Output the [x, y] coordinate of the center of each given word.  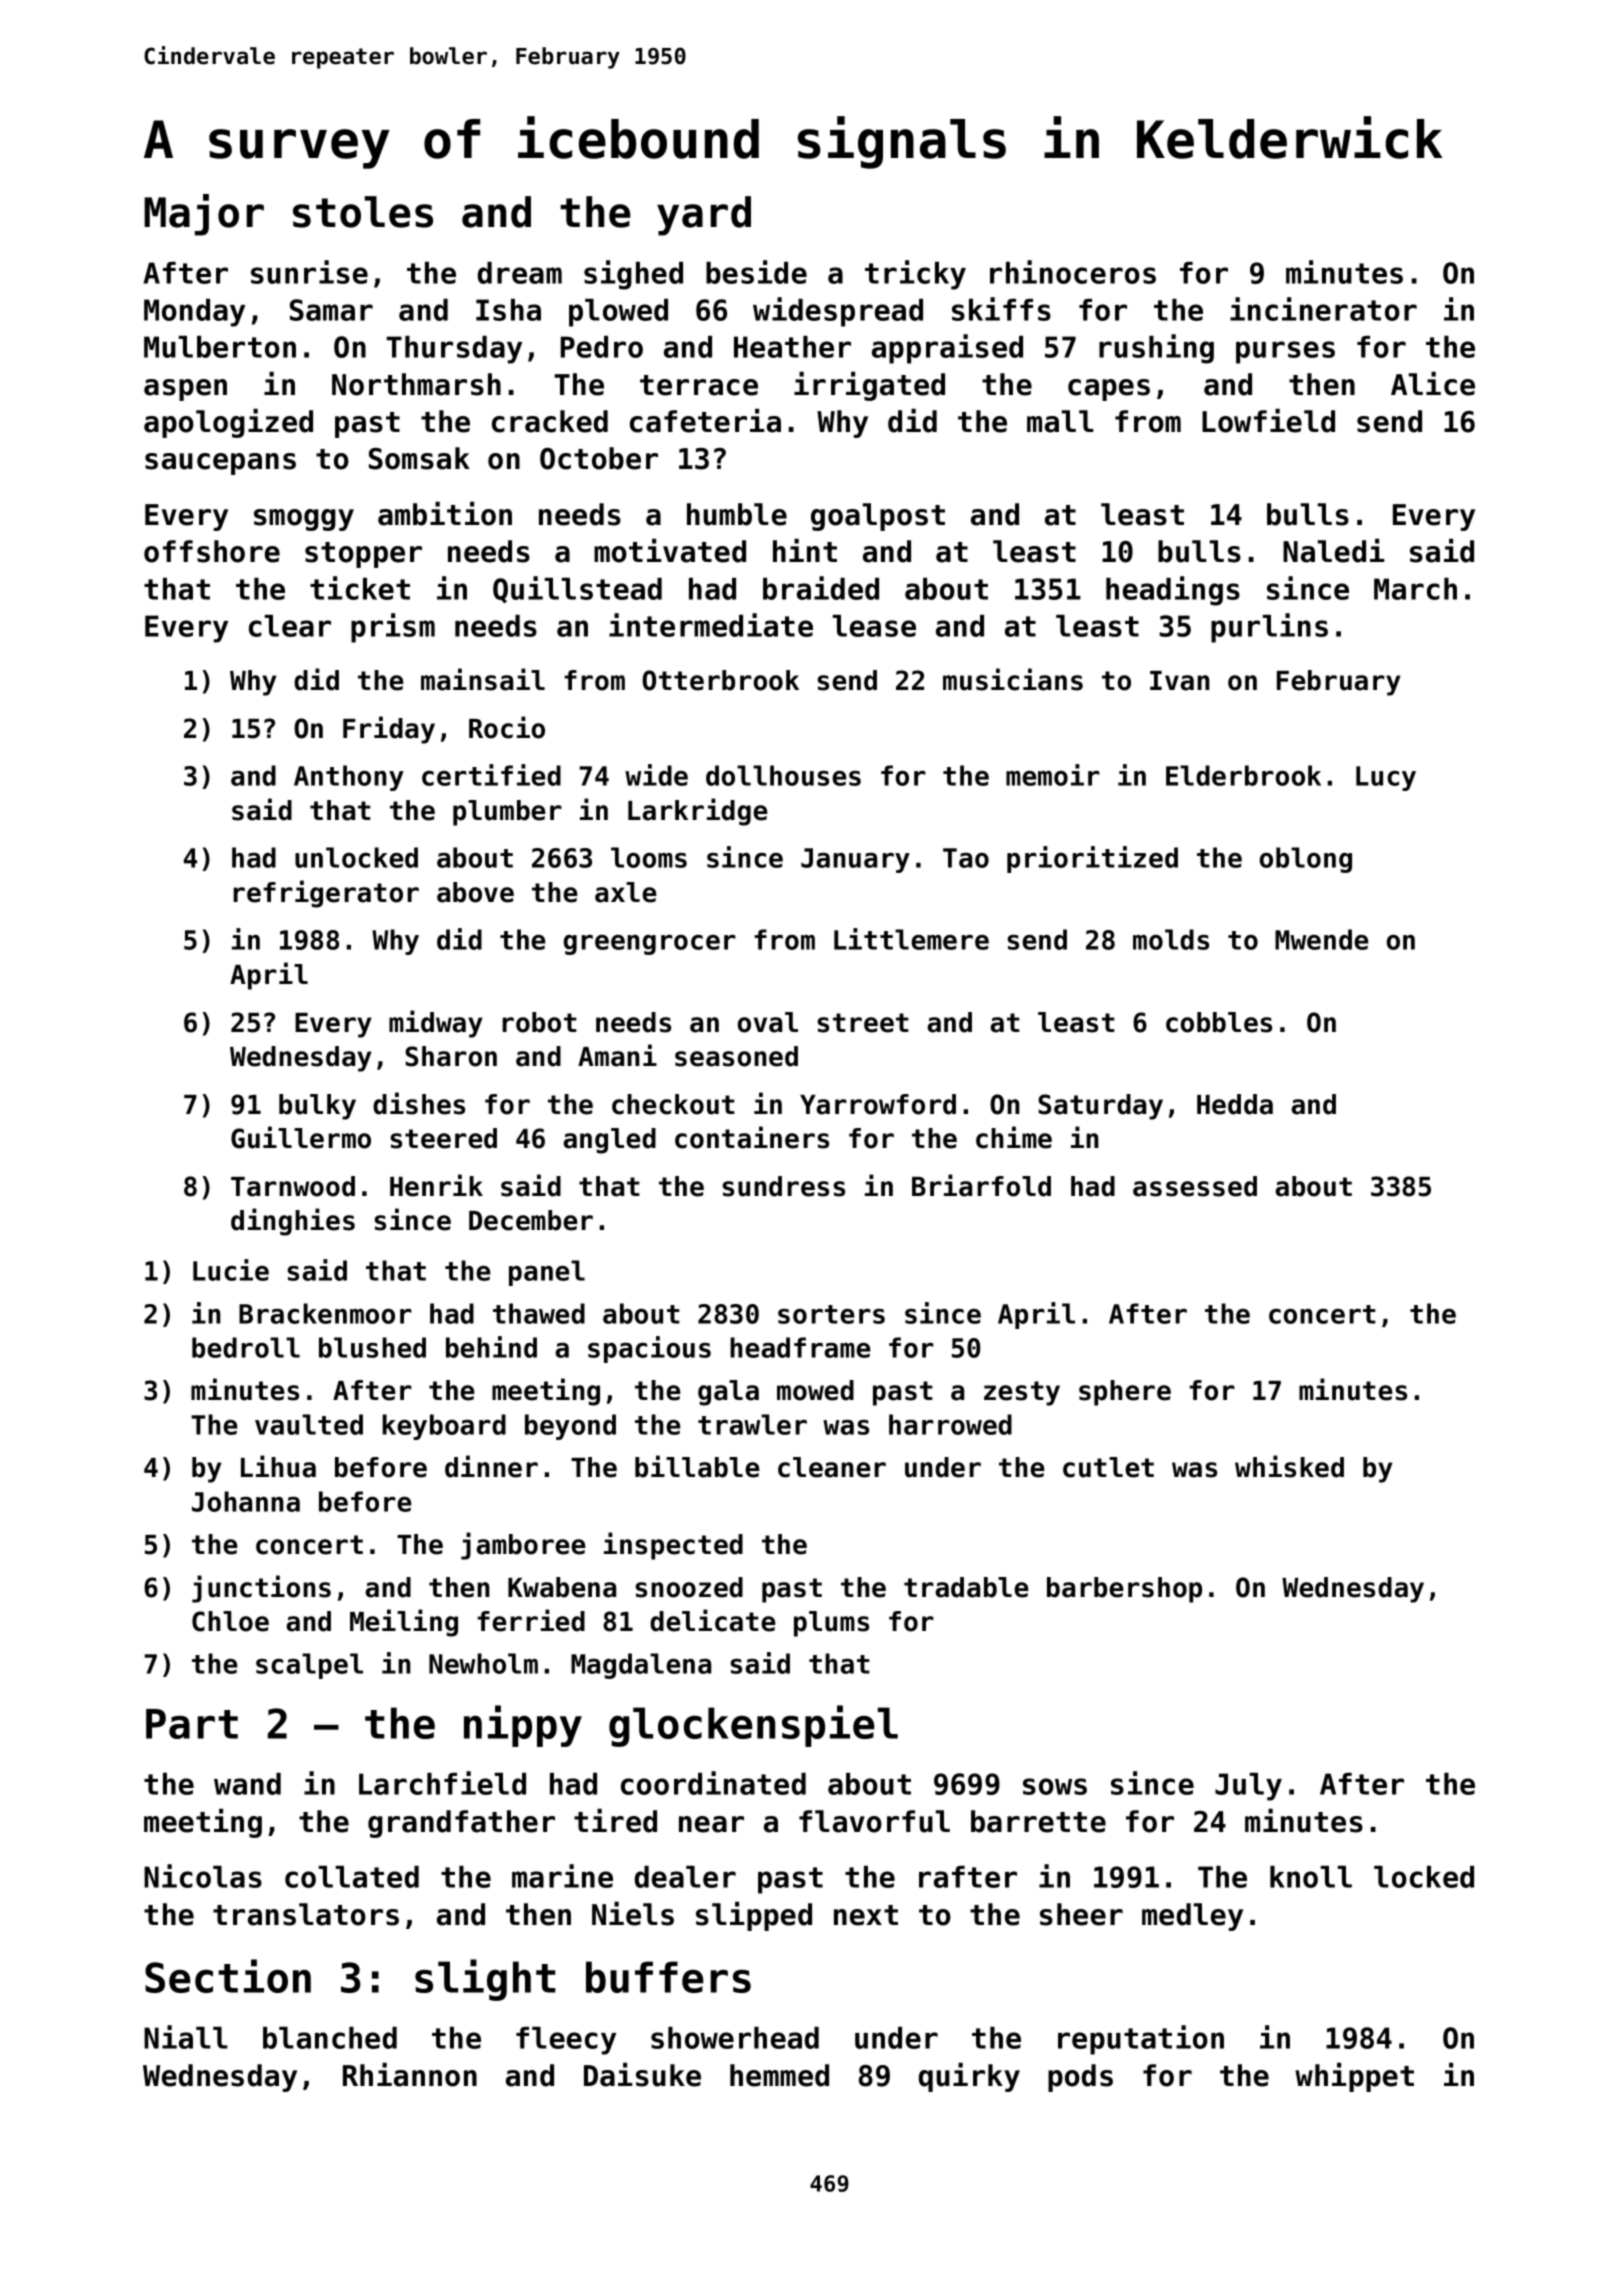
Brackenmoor [325, 1313]
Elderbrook [1243, 775]
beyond [570, 1427]
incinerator [1323, 309]
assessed [1195, 1186]
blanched [330, 2038]
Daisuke [642, 2075]
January [855, 860]
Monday [194, 313]
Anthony [349, 778]
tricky [915, 275]
